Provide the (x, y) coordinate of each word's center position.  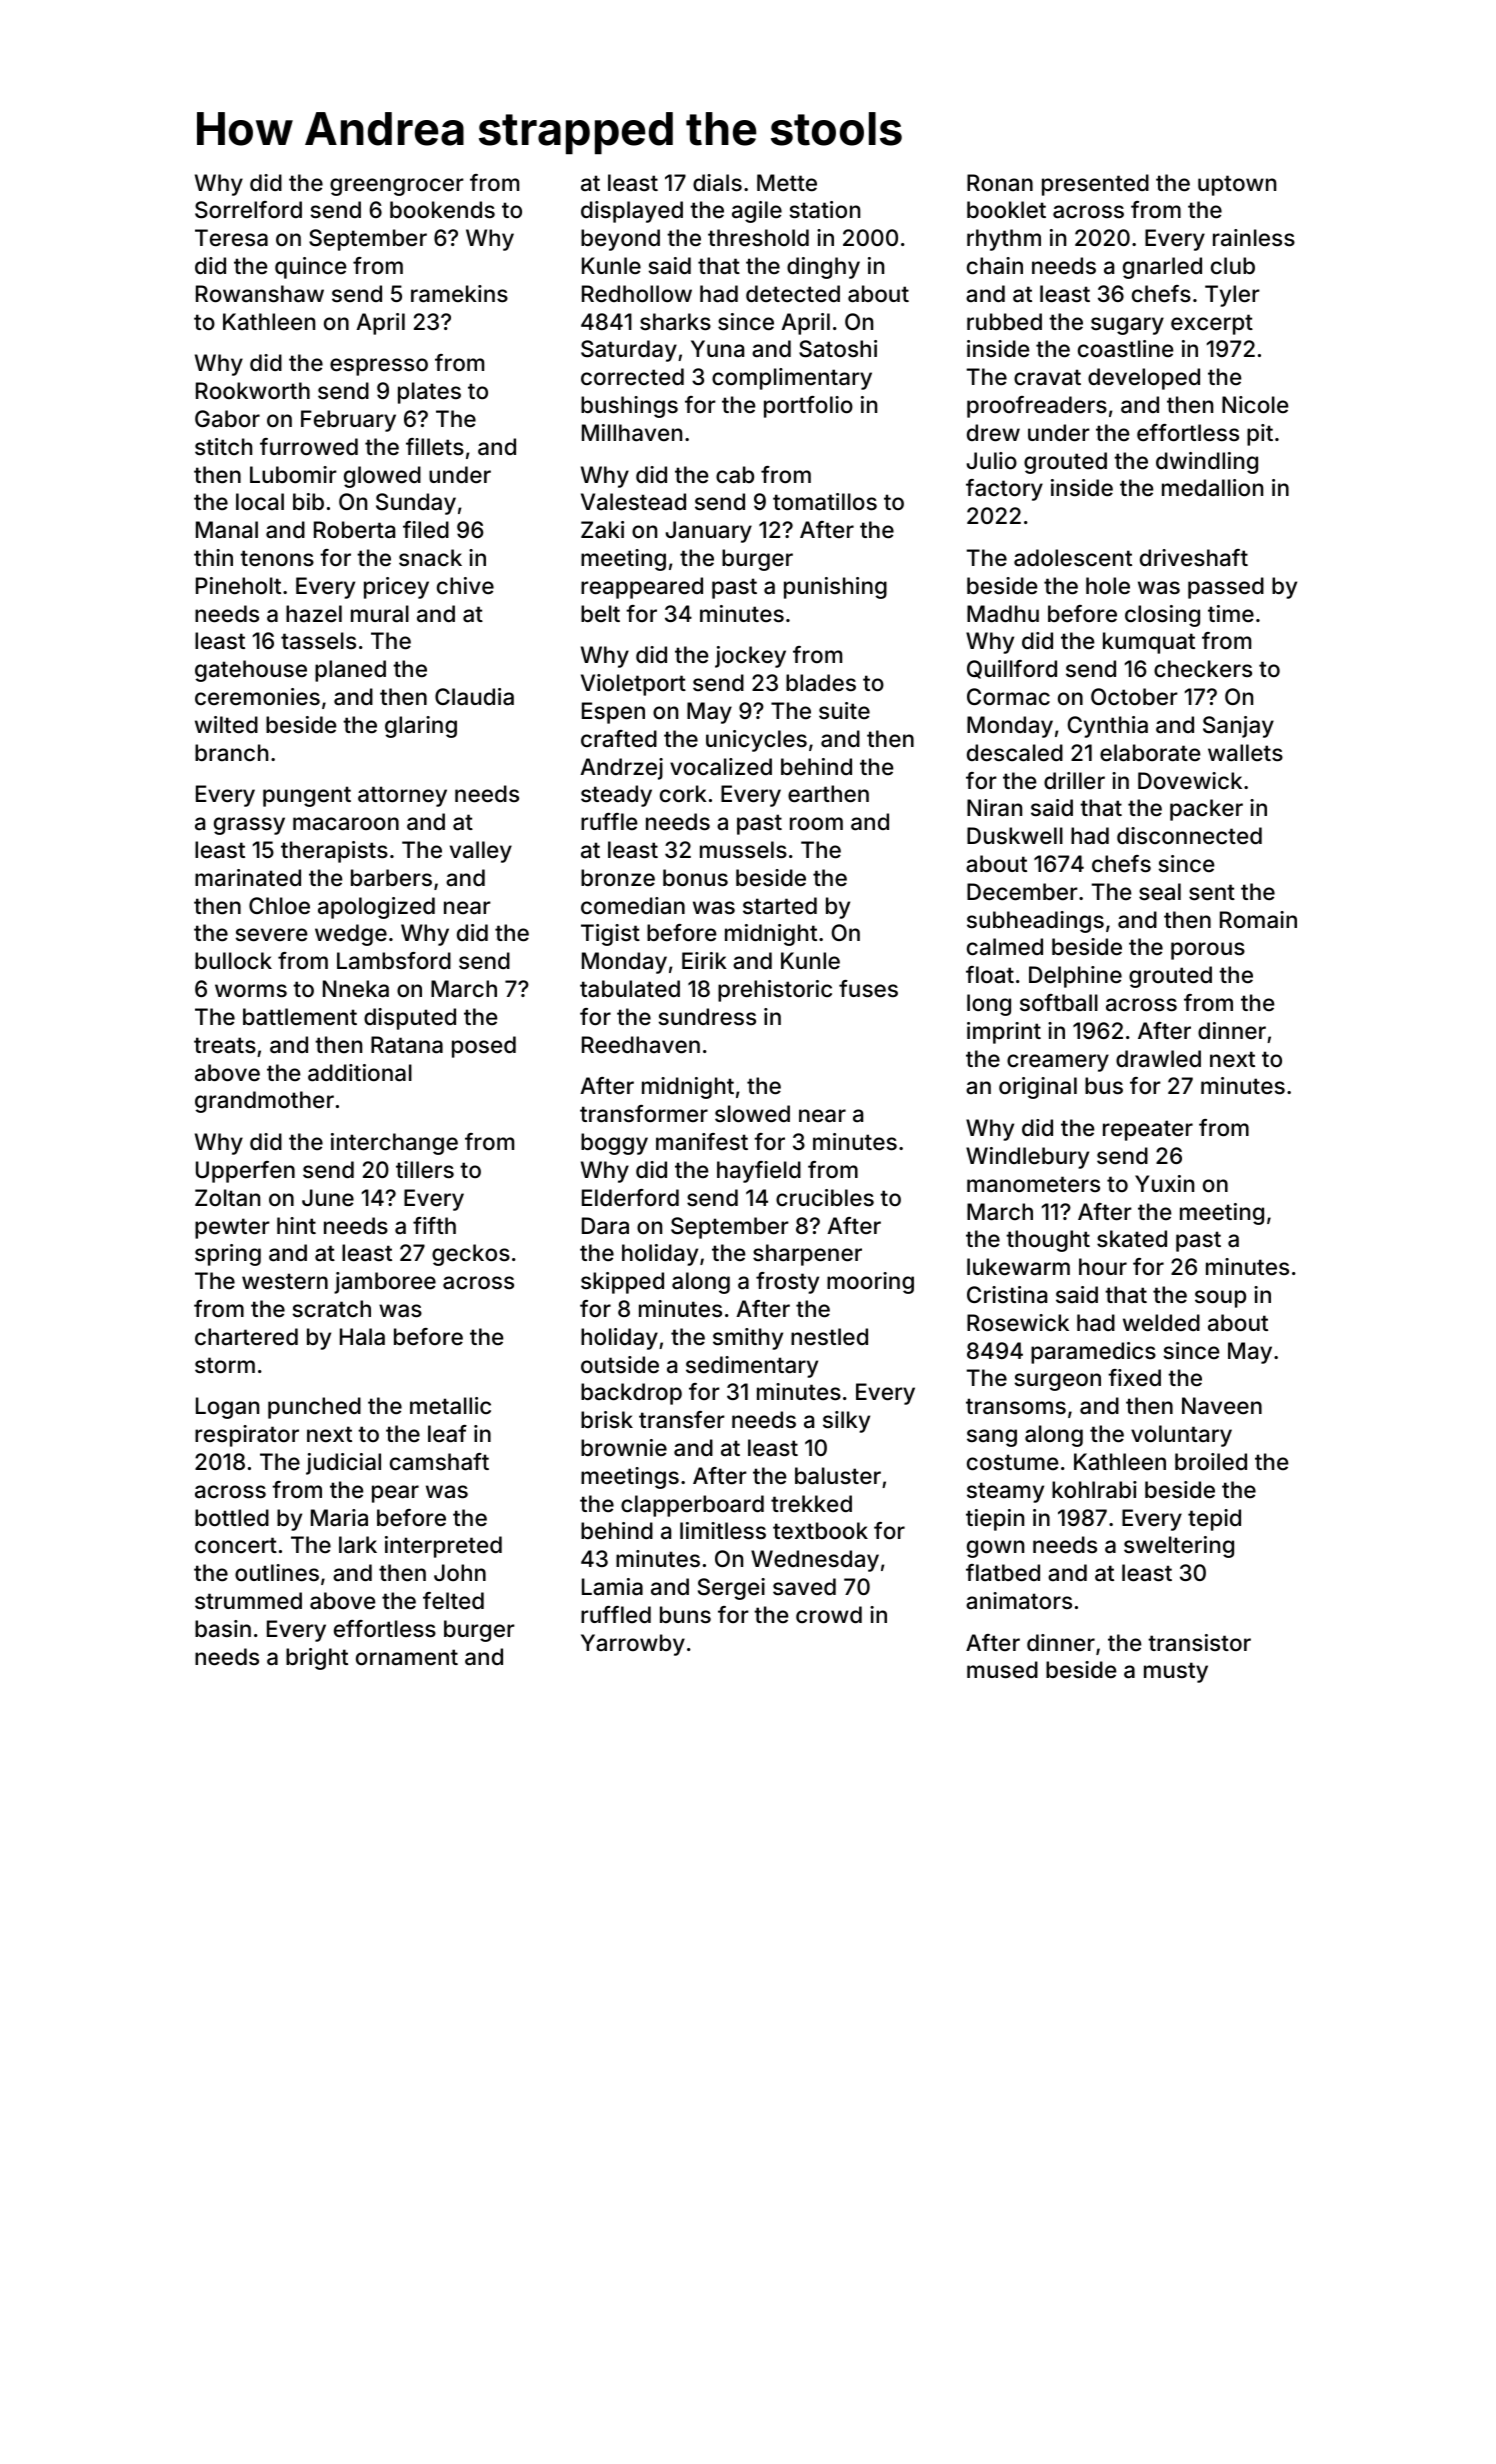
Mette (787, 183)
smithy (748, 1339)
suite (844, 711)
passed (1226, 588)
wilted (226, 725)
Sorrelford (248, 210)
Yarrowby (633, 1645)
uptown (1237, 185)
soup (1220, 1299)
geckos (471, 1255)
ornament (407, 1657)
